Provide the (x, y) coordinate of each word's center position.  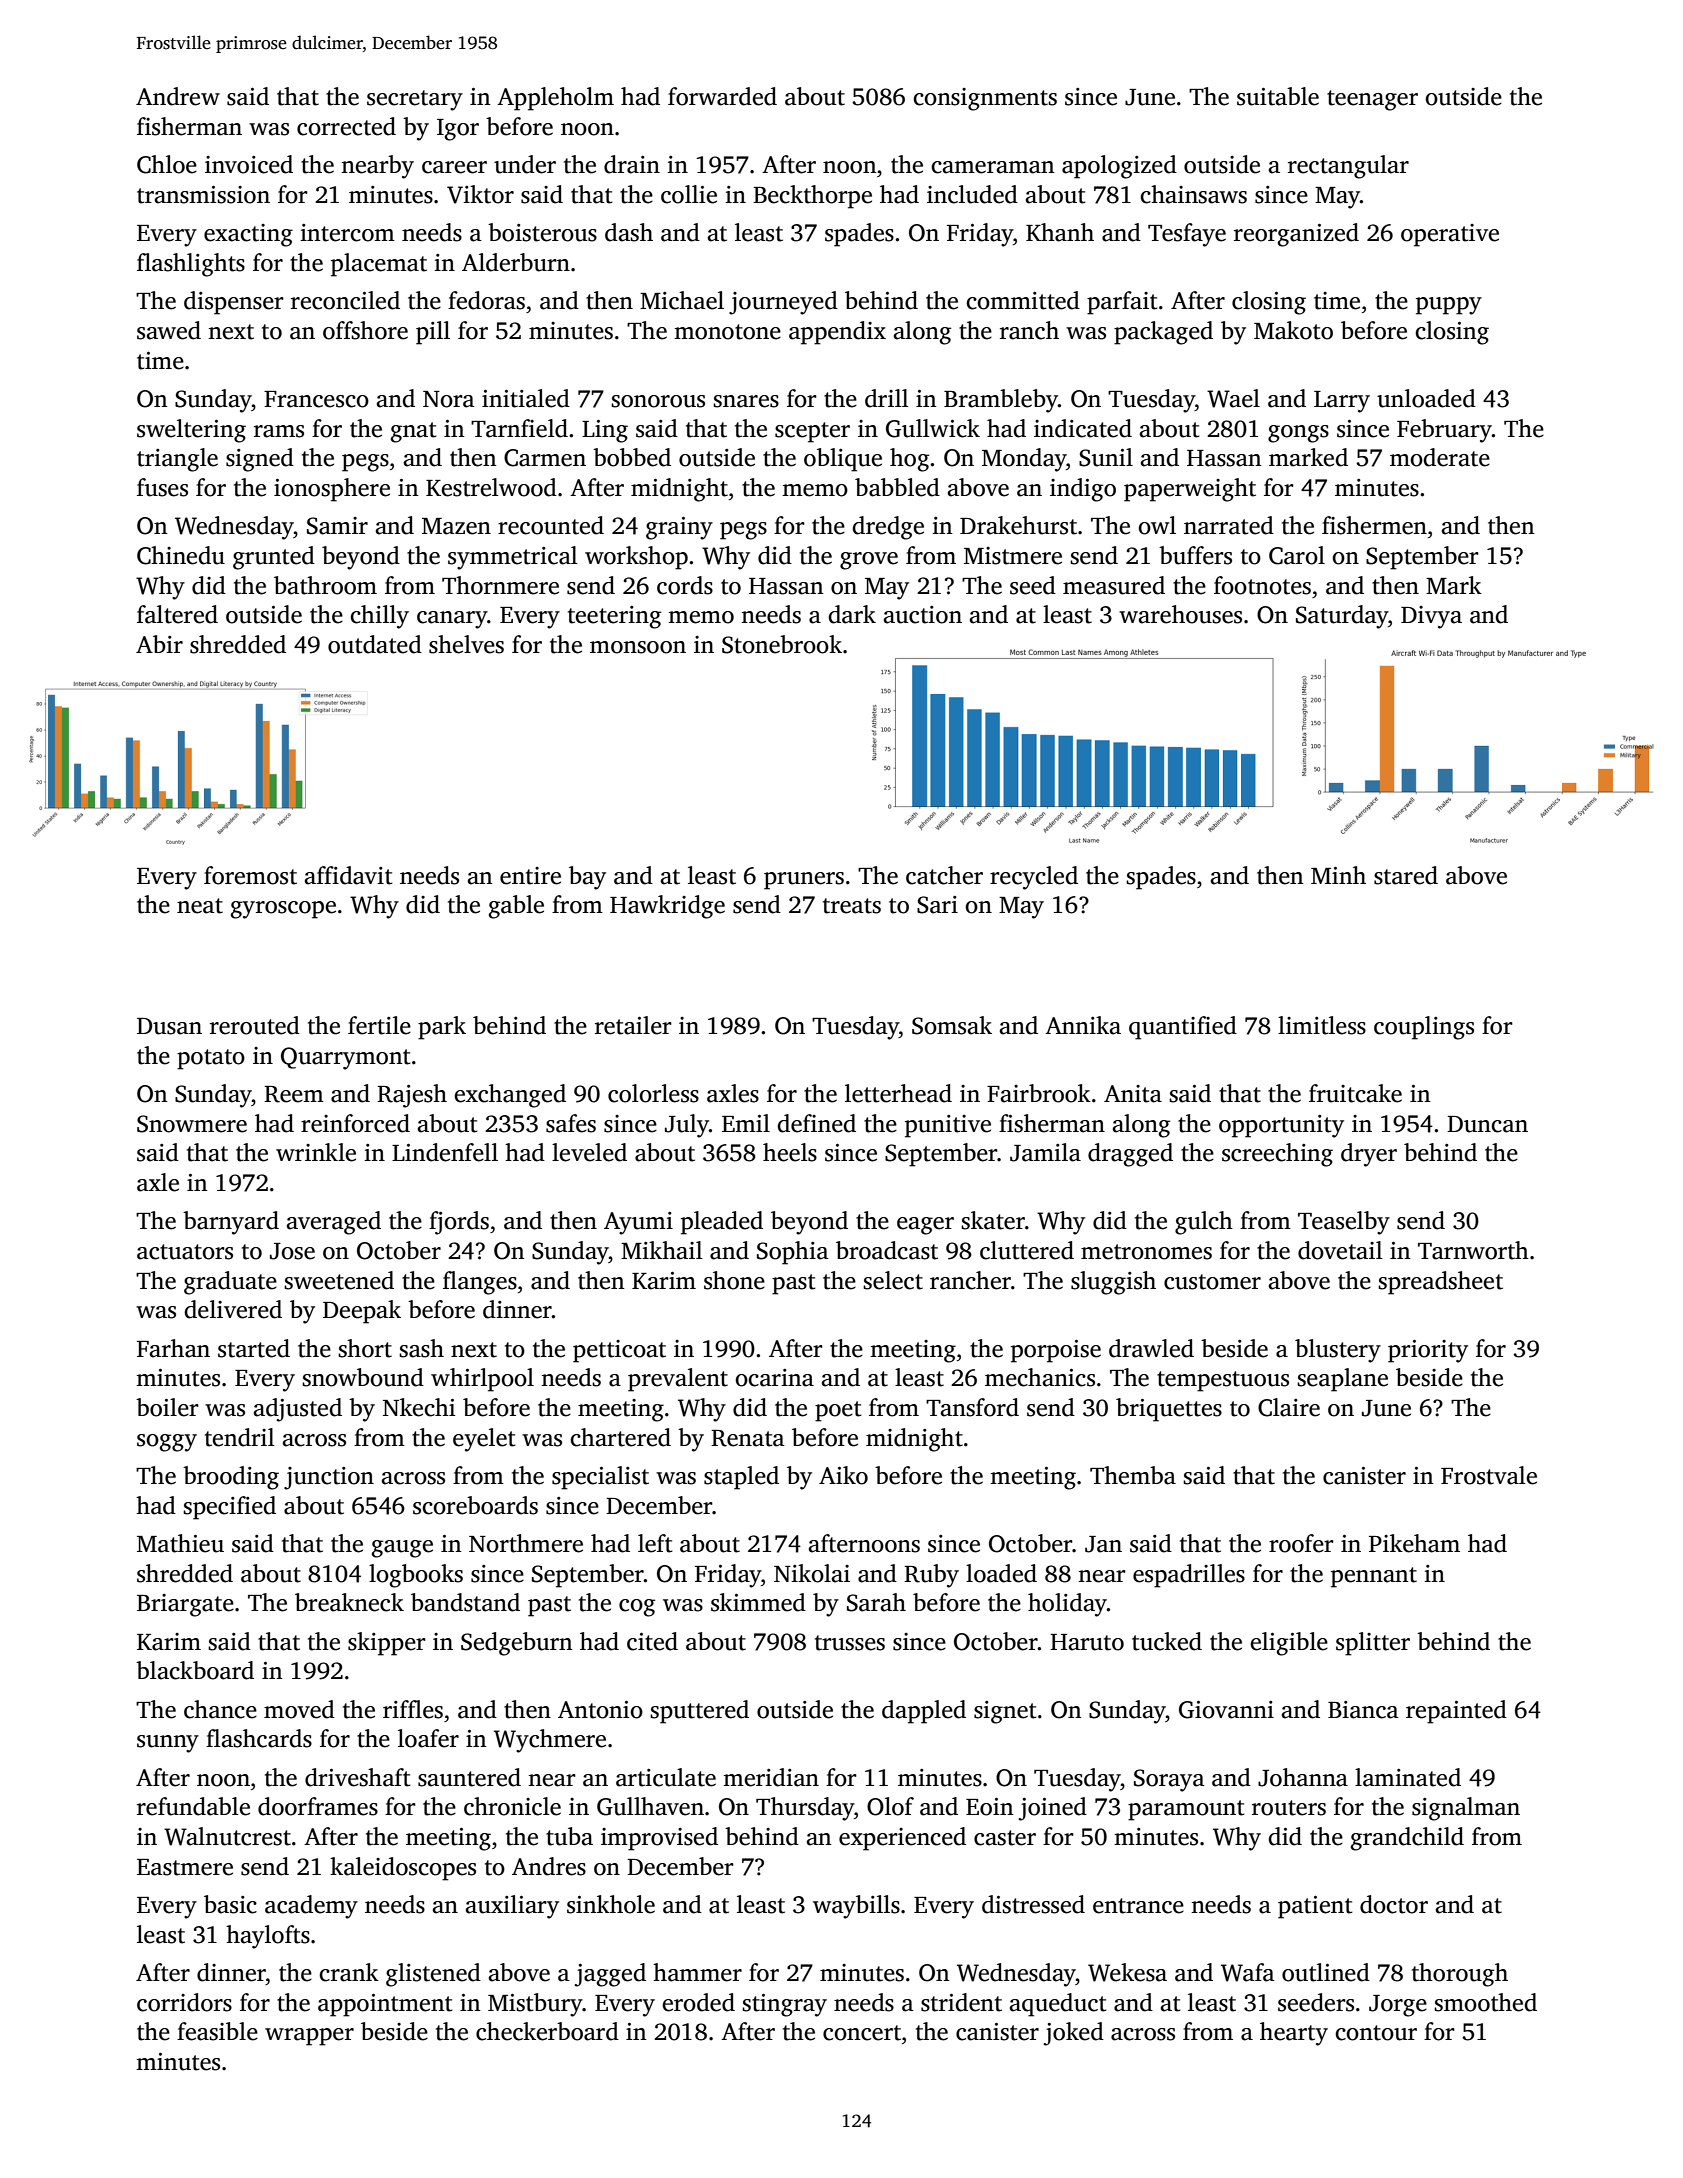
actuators (185, 1252)
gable (516, 907)
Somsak (952, 1025)
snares (746, 401)
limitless (1322, 1025)
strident (961, 2002)
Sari (937, 905)
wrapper (309, 2037)
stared (1406, 875)
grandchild (1407, 1839)
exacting (248, 235)
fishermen (1374, 525)
